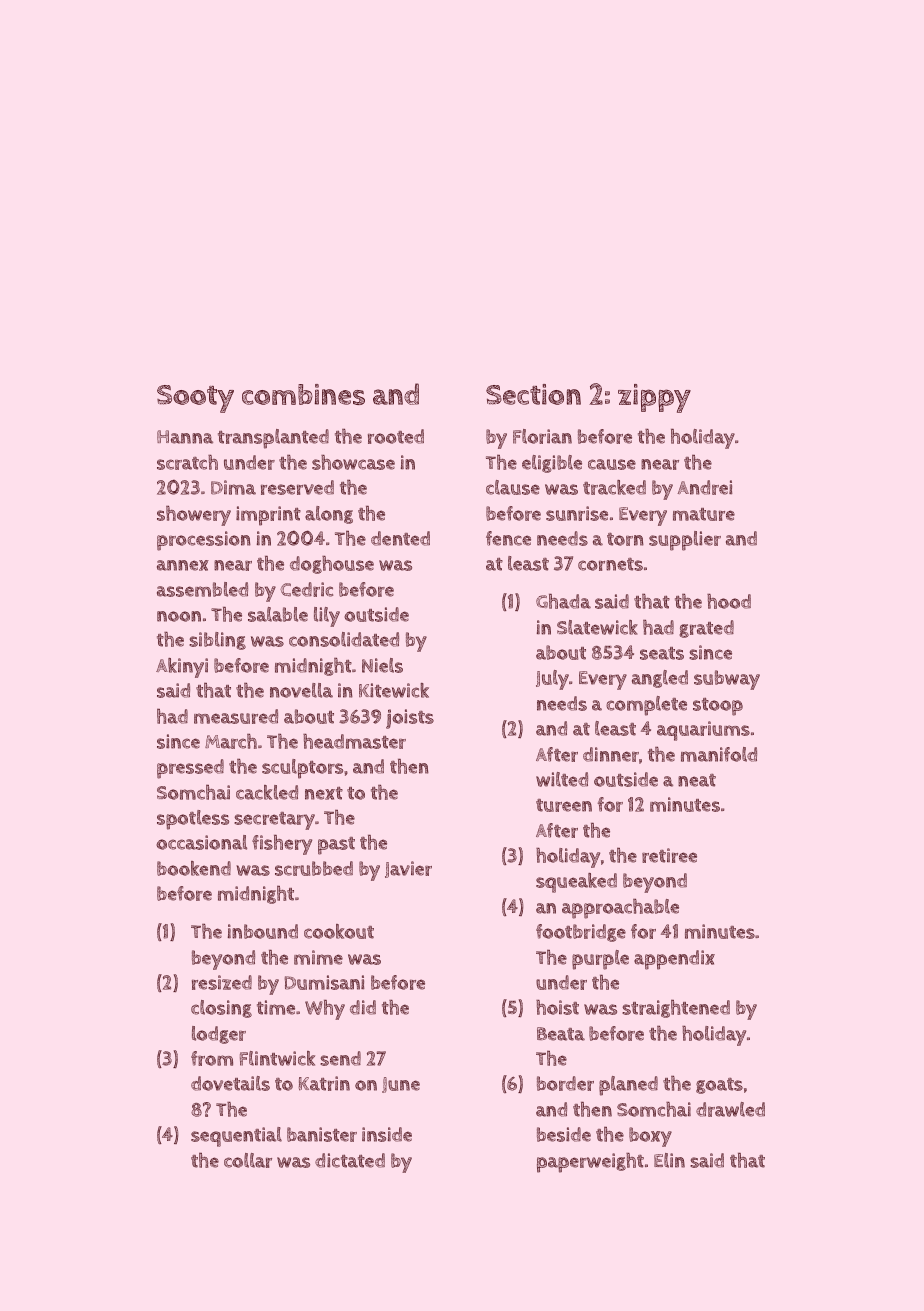 The width and height of the screenshot is (924, 1311). I want to click on straightened, so click(676, 1009).
